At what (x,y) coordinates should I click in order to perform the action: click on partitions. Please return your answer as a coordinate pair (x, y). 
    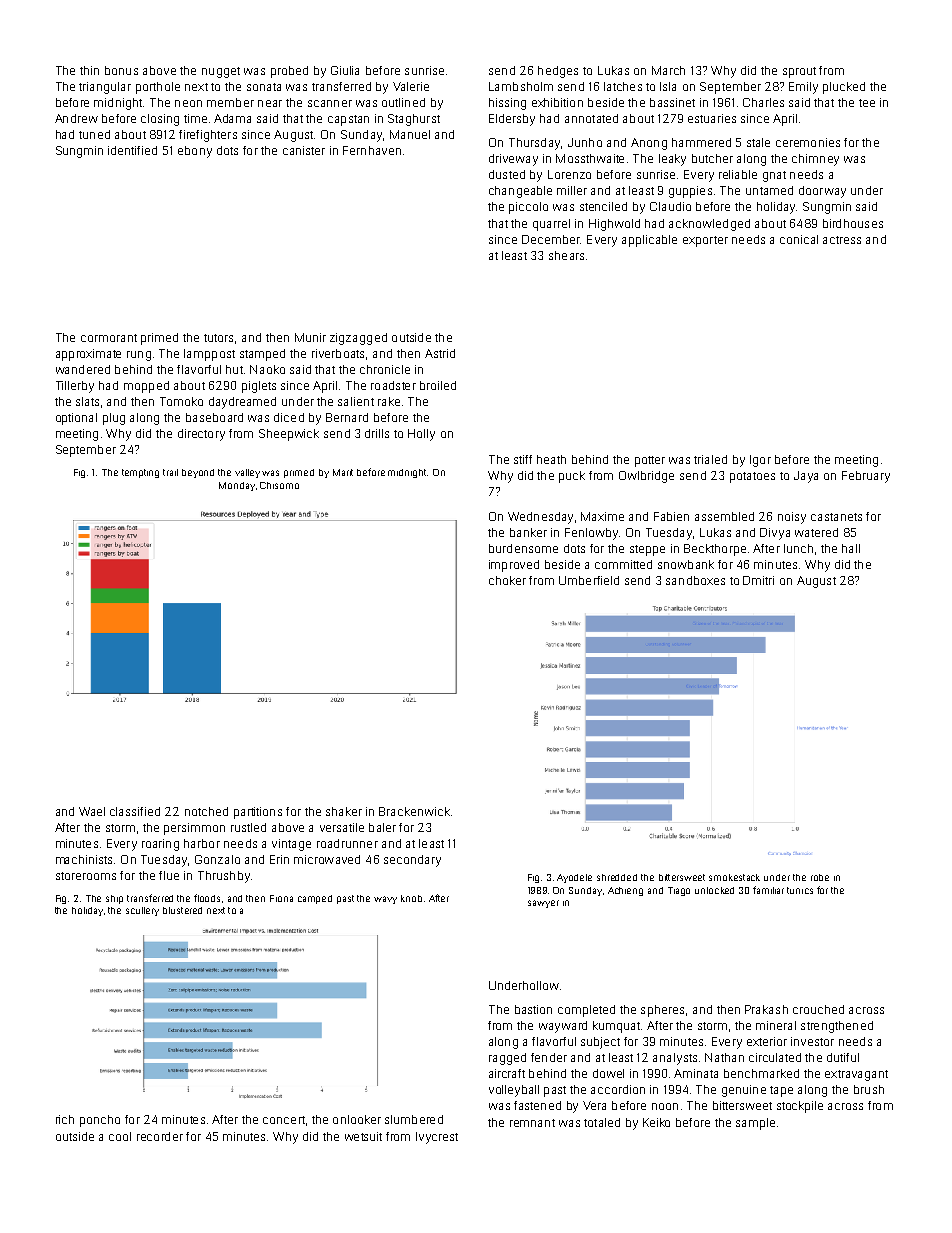
    Looking at the image, I should click on (258, 813).
